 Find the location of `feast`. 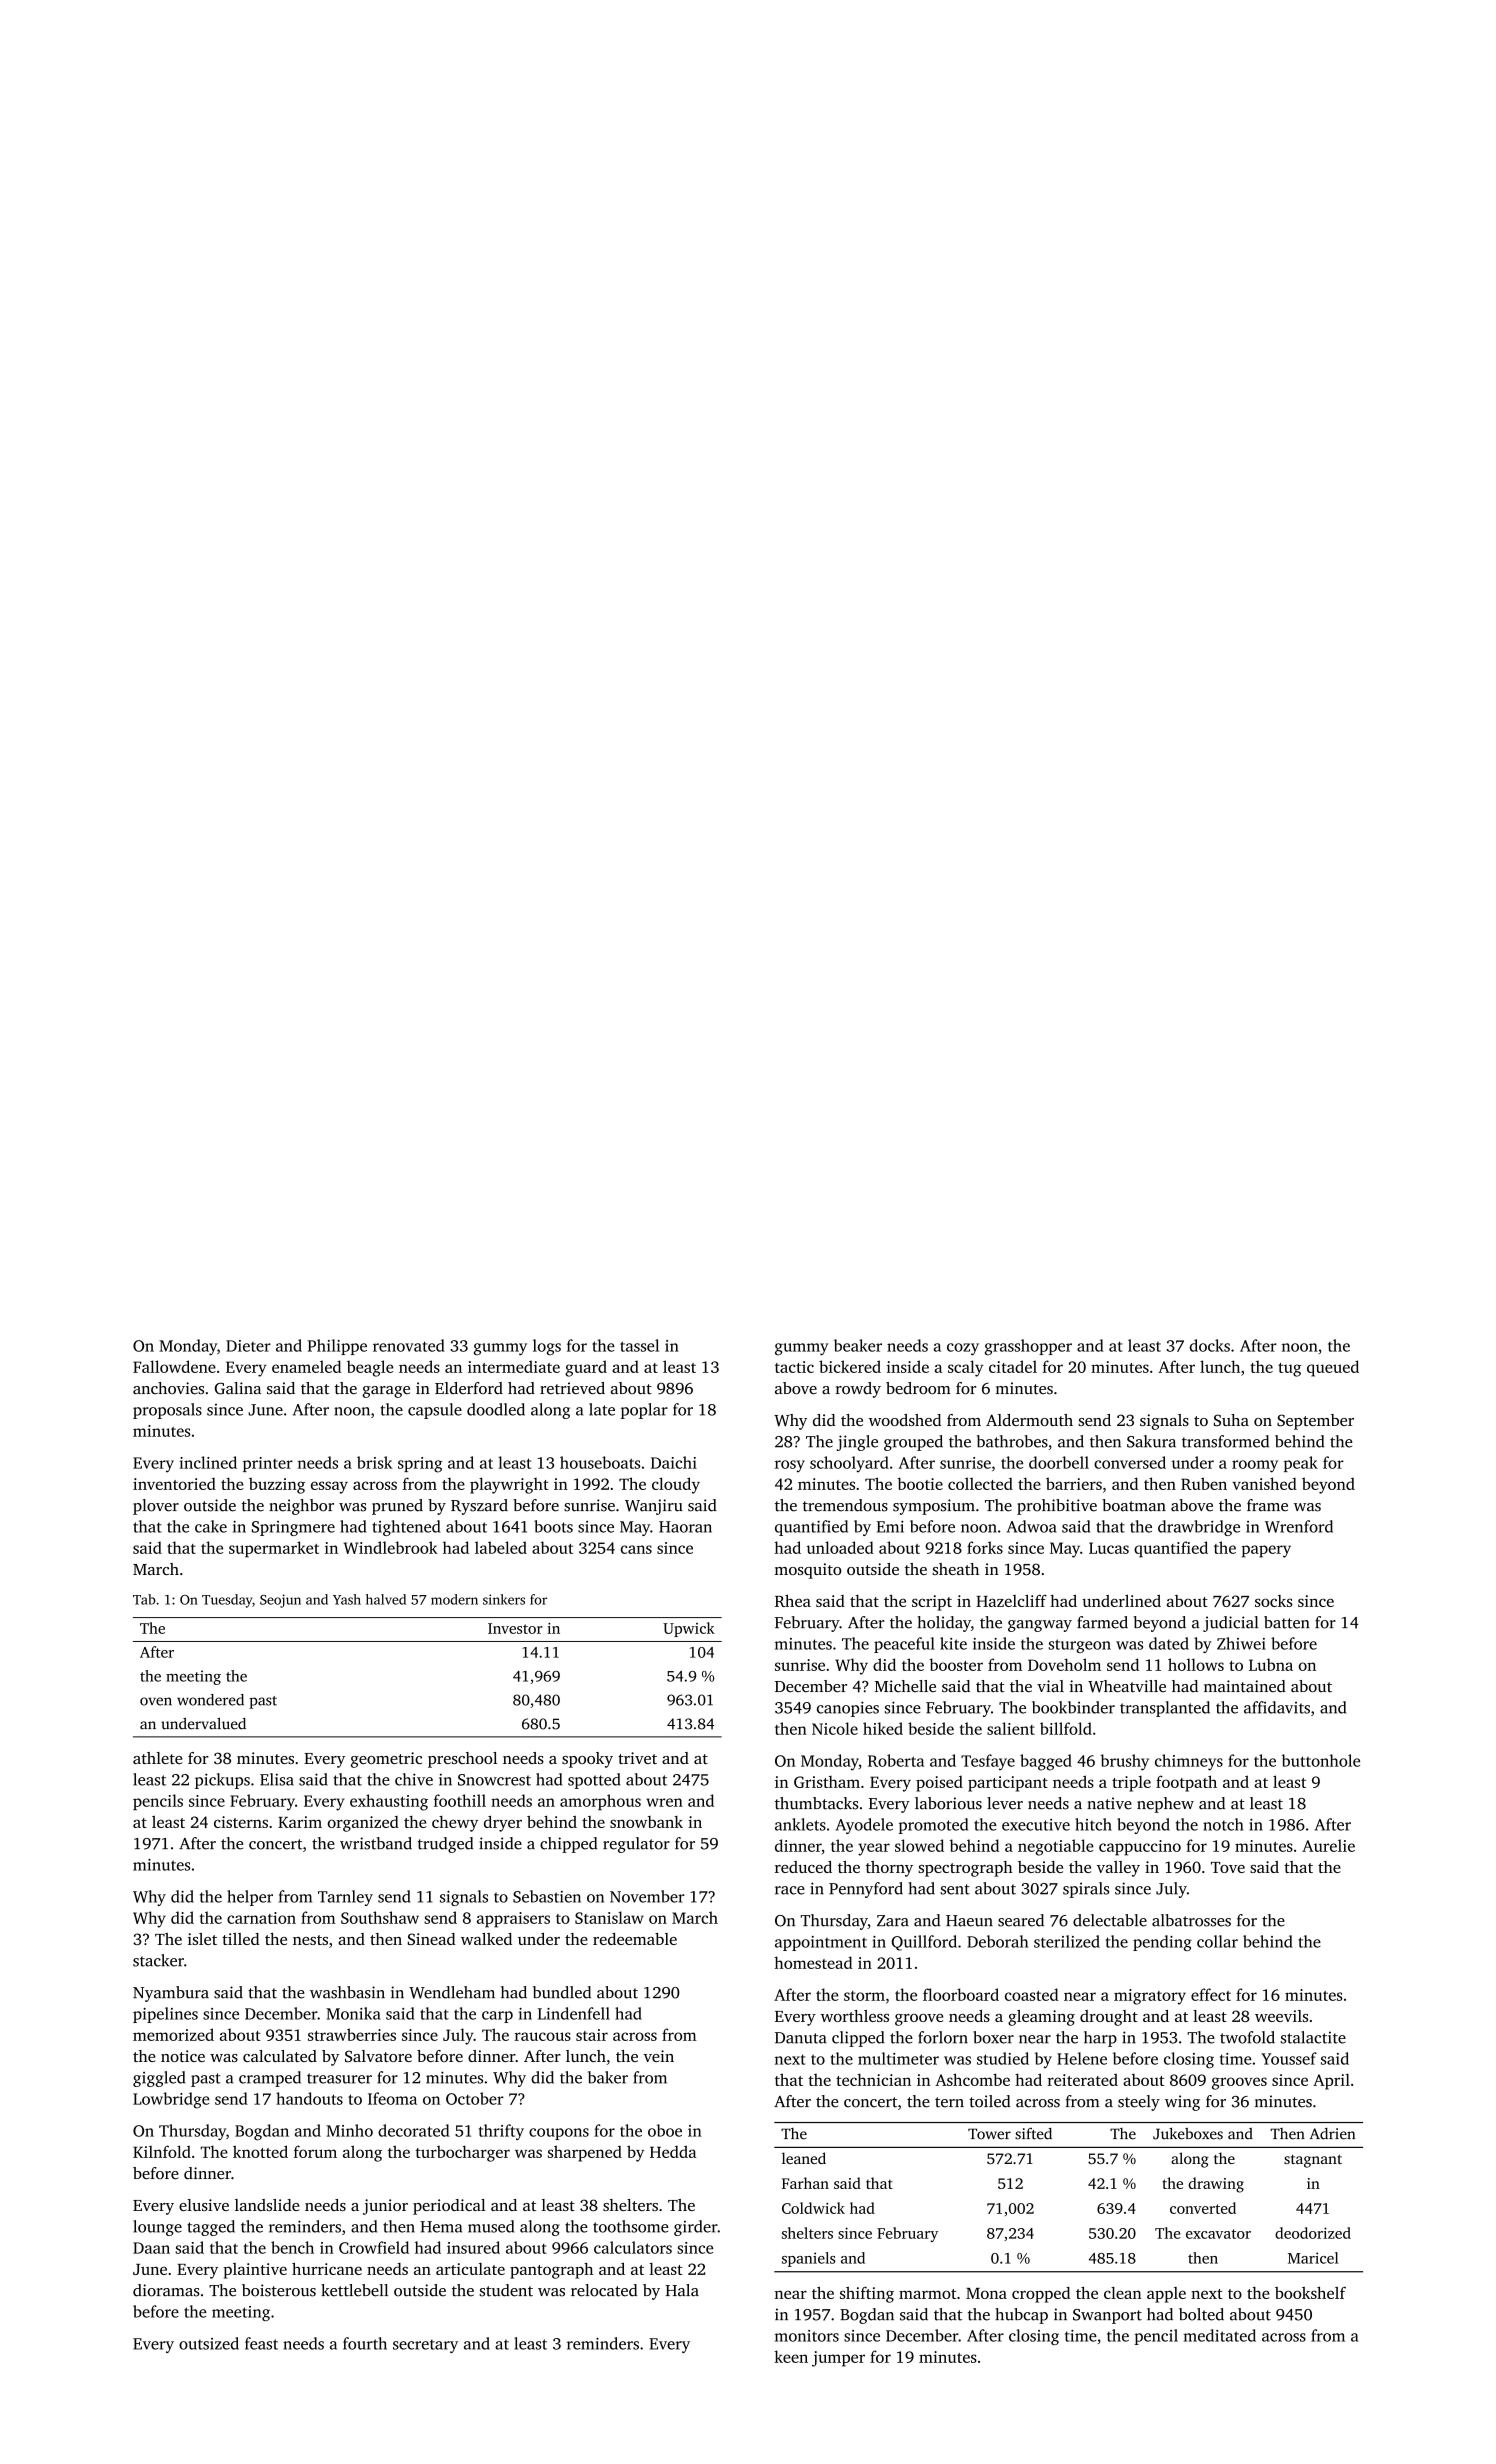

feast is located at coordinates (261, 2343).
